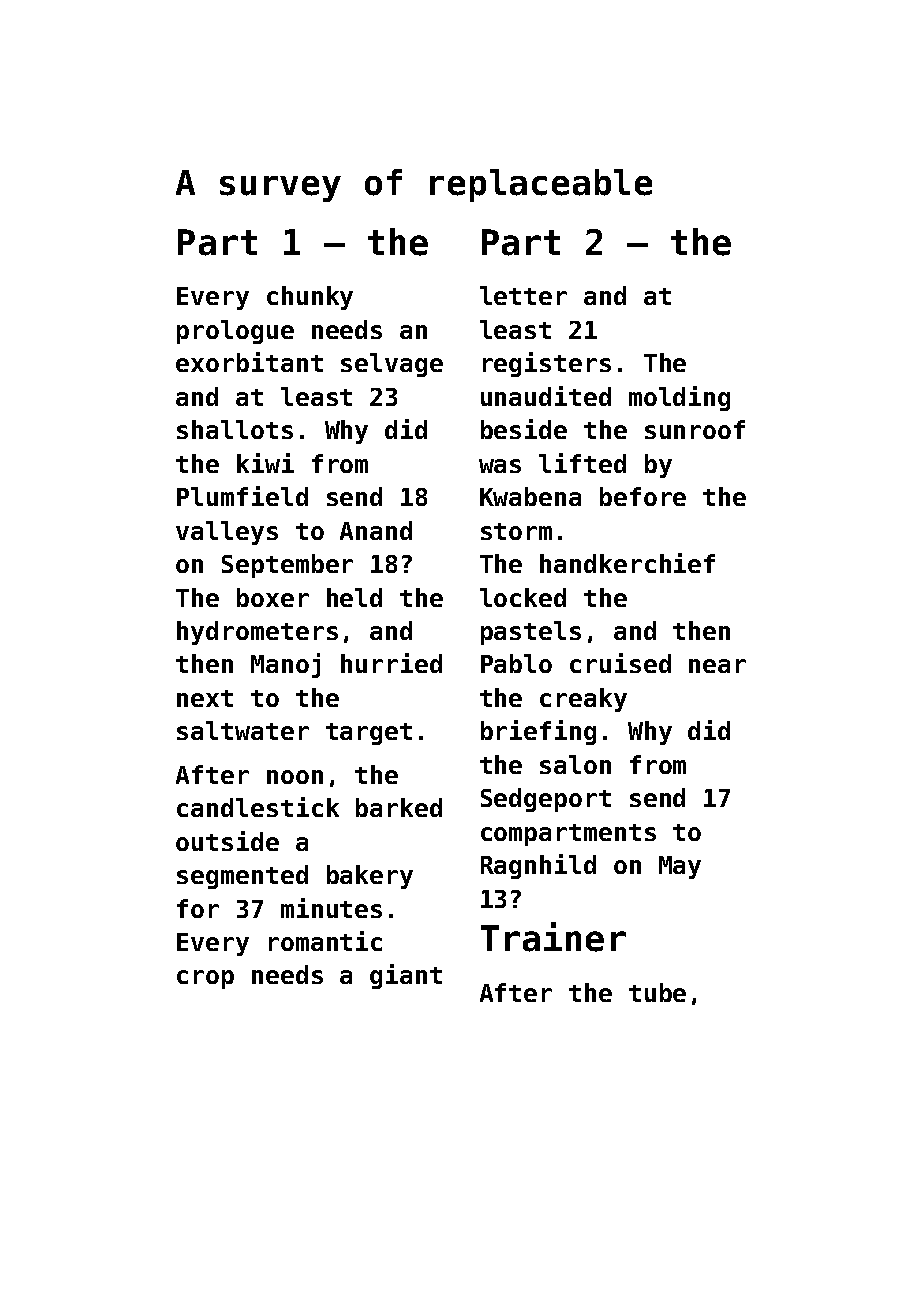  Describe the element at coordinates (392, 365) in the screenshot. I see `selvage` at that location.
